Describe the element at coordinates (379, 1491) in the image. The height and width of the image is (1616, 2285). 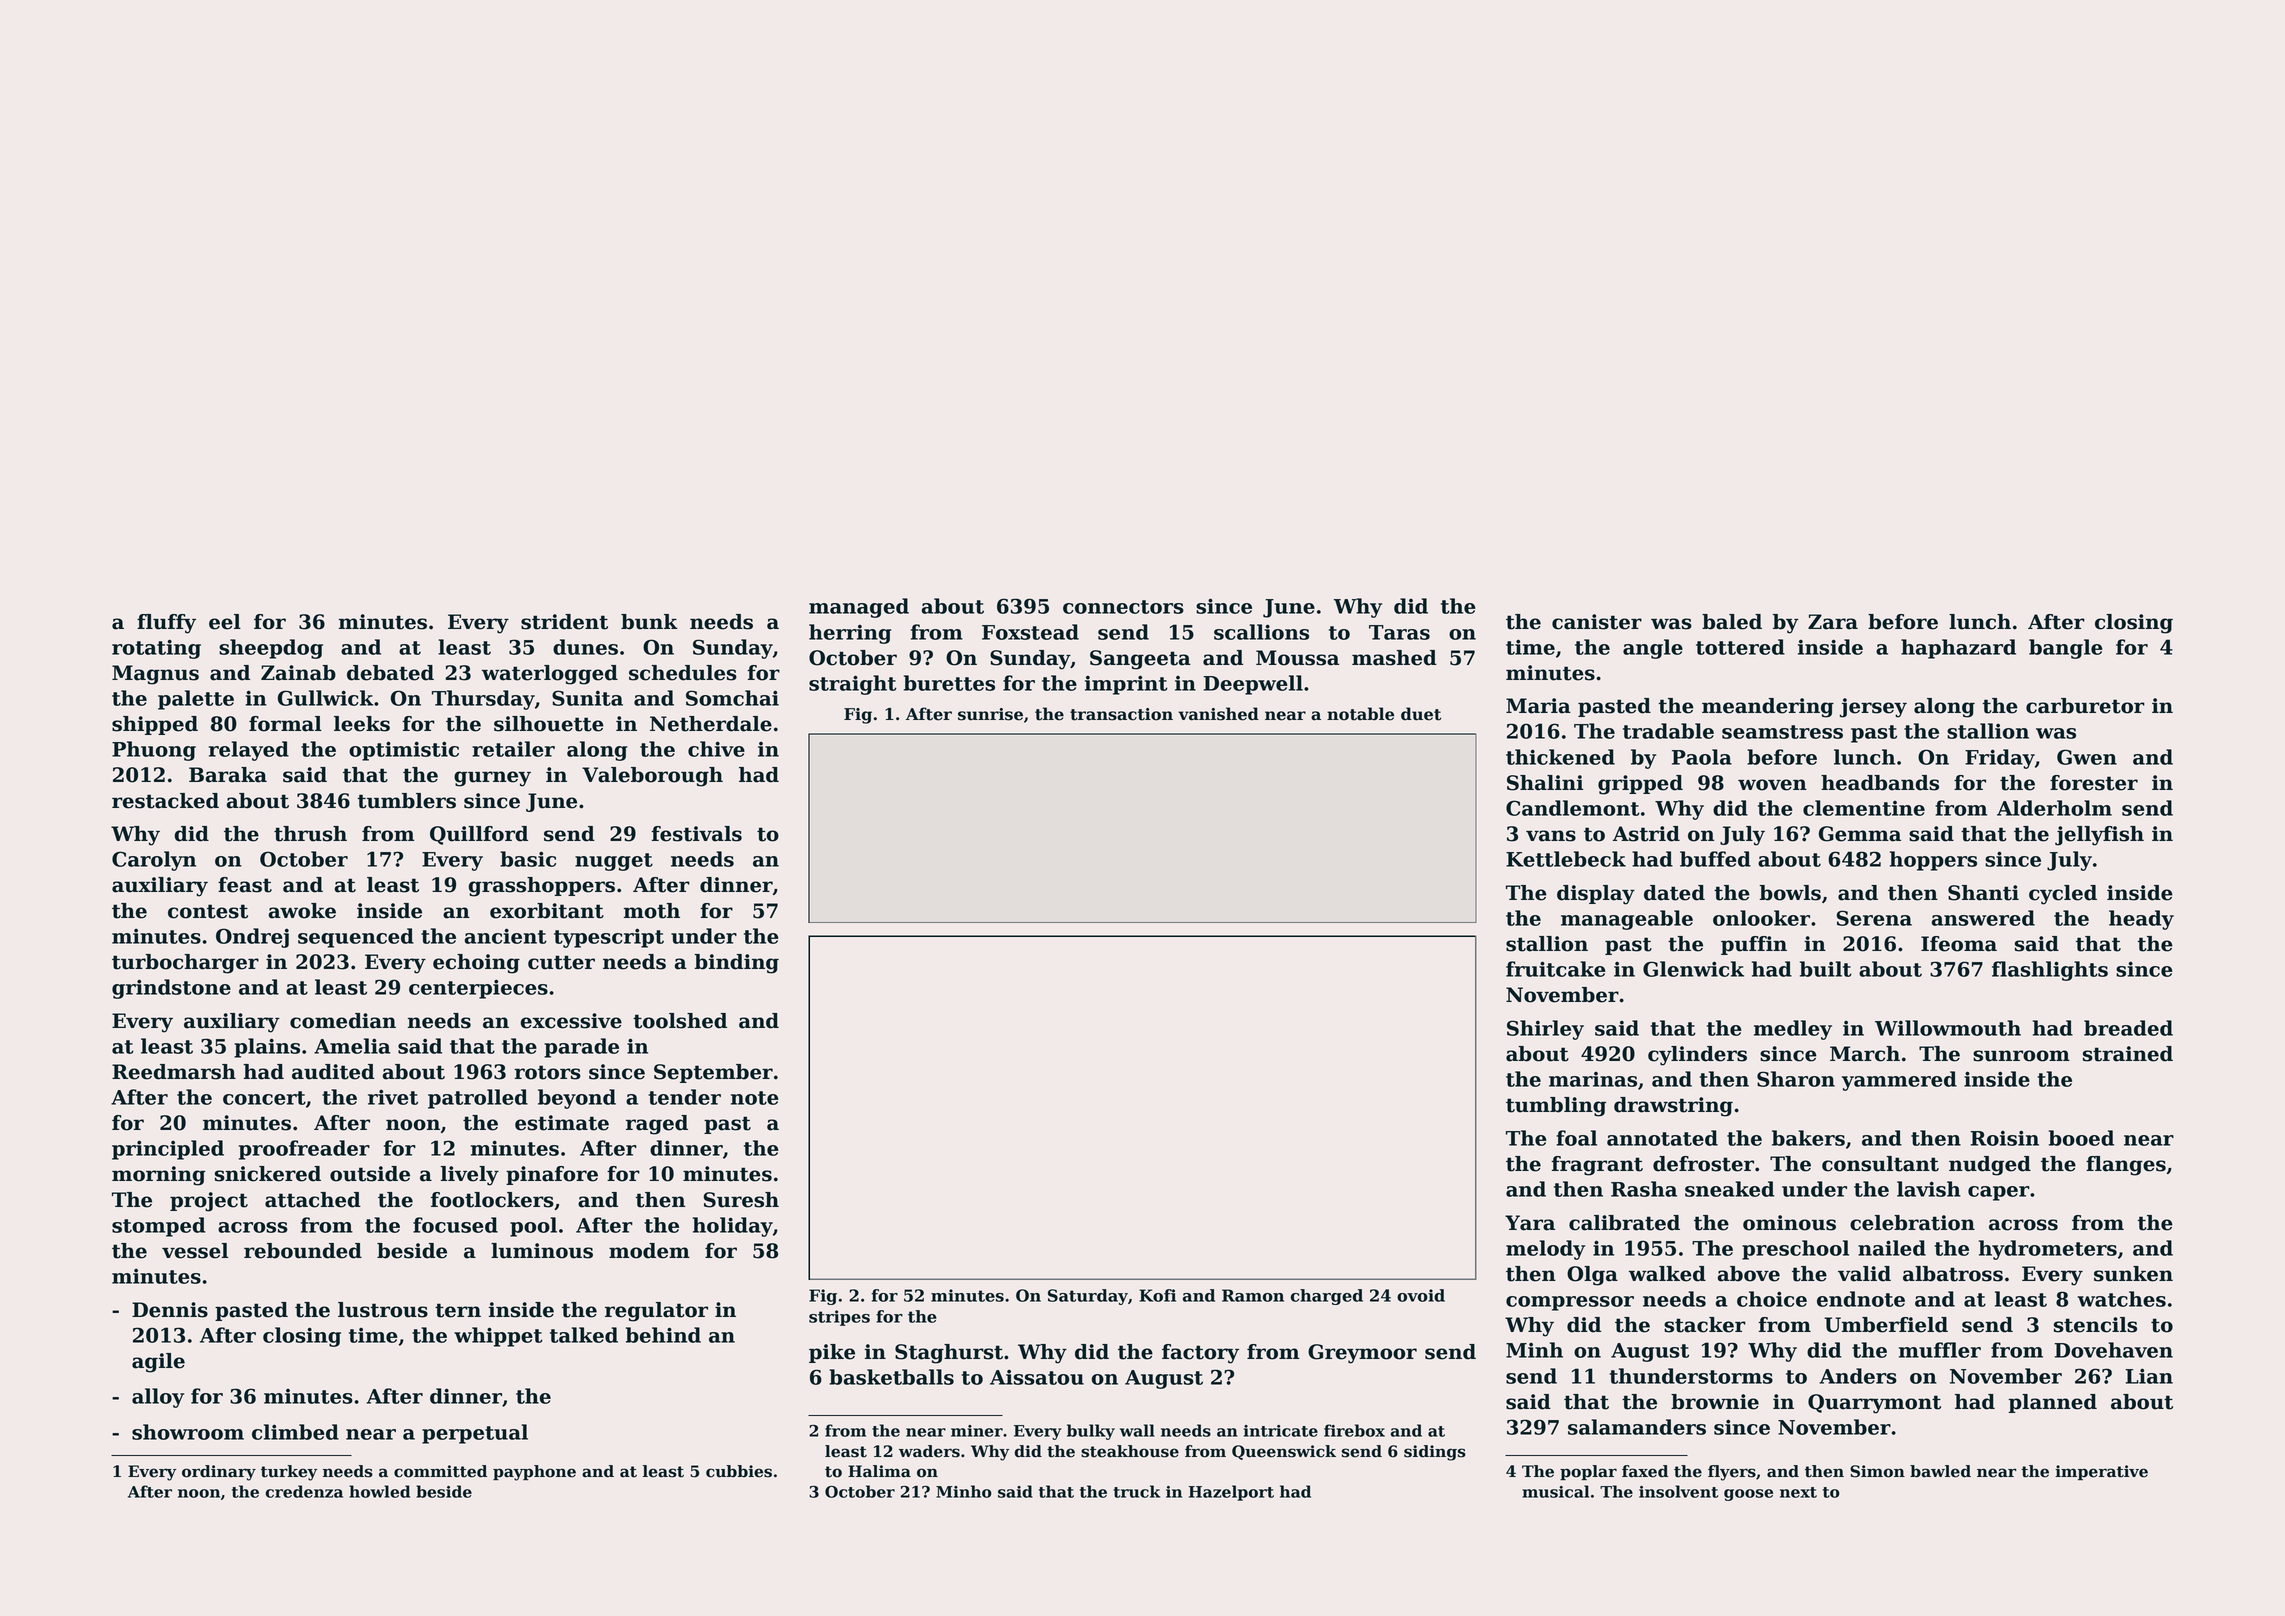
I see `howled` at that location.
